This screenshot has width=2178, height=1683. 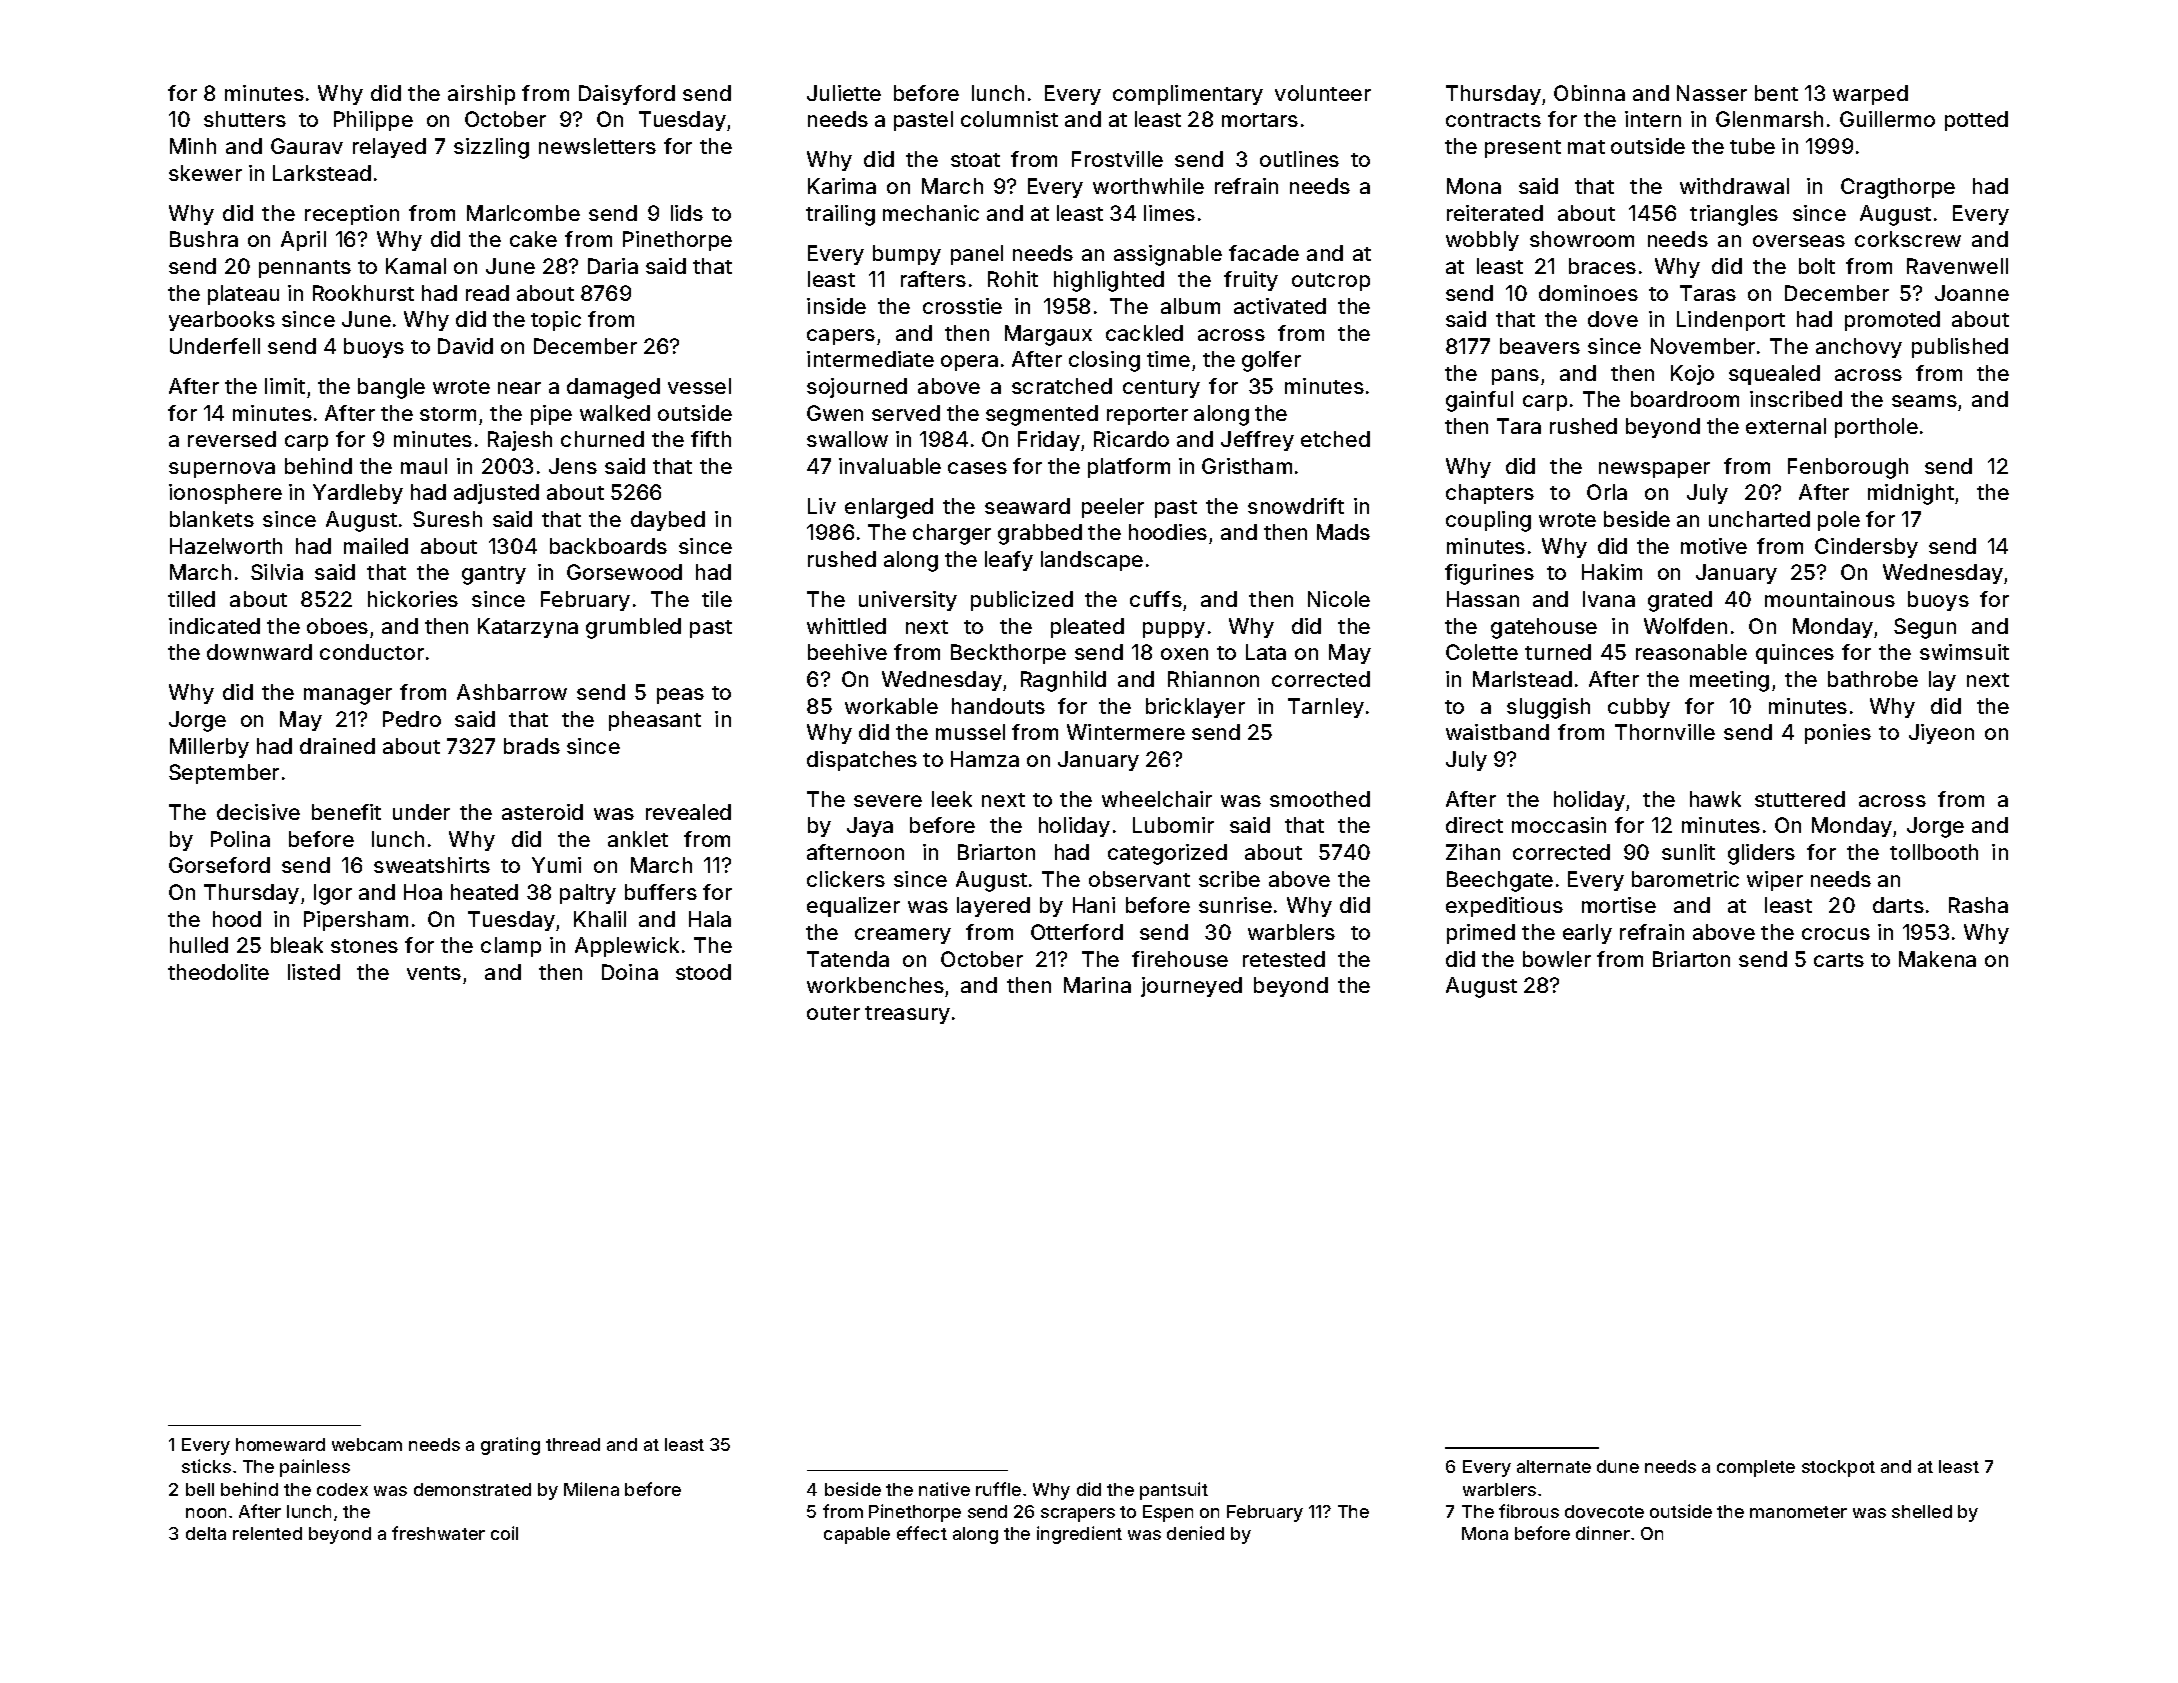 What do you see at coordinates (1557, 959) in the screenshot?
I see `bowler` at bounding box center [1557, 959].
